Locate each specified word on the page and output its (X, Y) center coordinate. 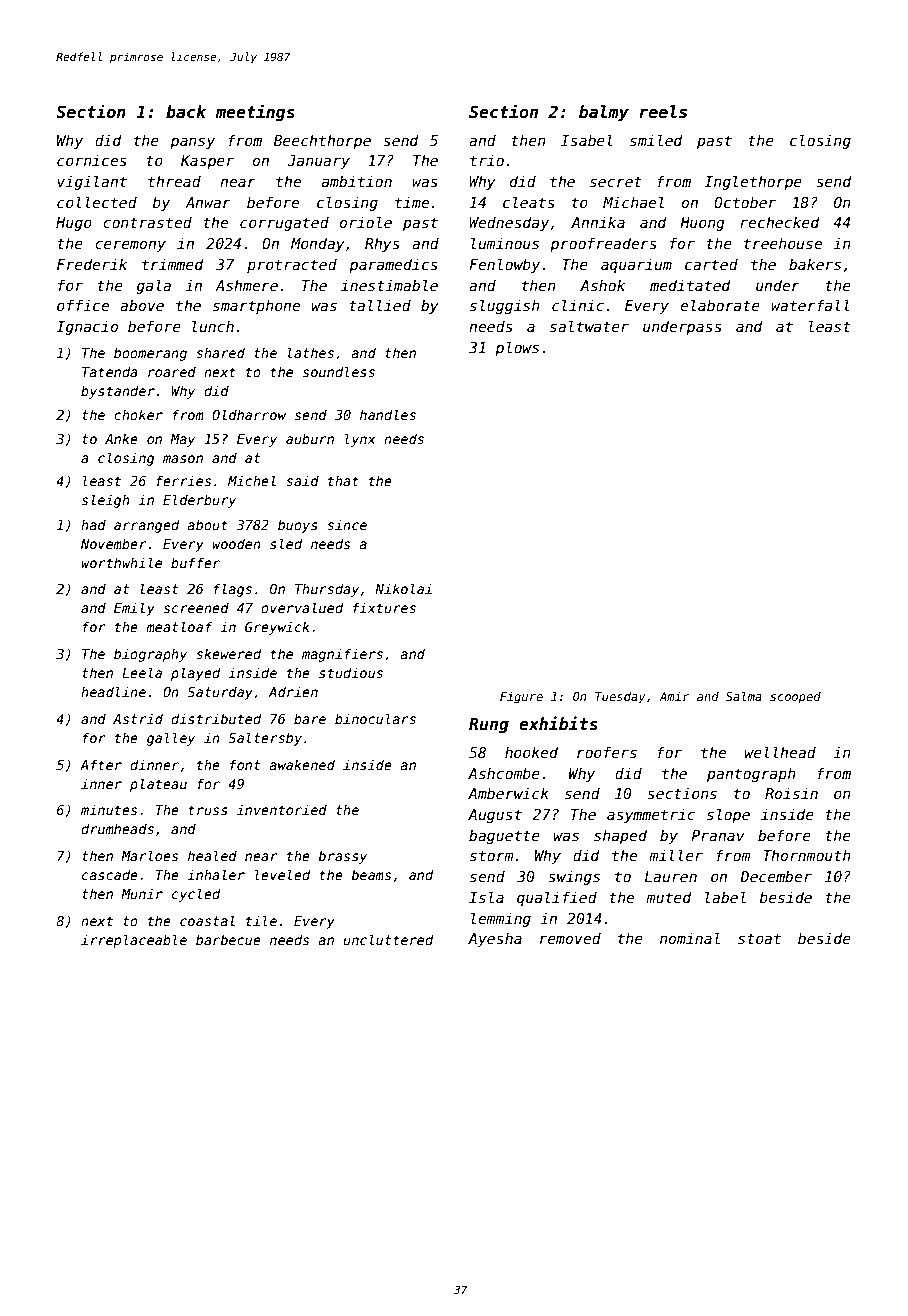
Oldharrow (249, 414)
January (318, 162)
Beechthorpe (322, 141)
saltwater (589, 326)
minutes (109, 809)
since (347, 524)
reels (663, 112)
